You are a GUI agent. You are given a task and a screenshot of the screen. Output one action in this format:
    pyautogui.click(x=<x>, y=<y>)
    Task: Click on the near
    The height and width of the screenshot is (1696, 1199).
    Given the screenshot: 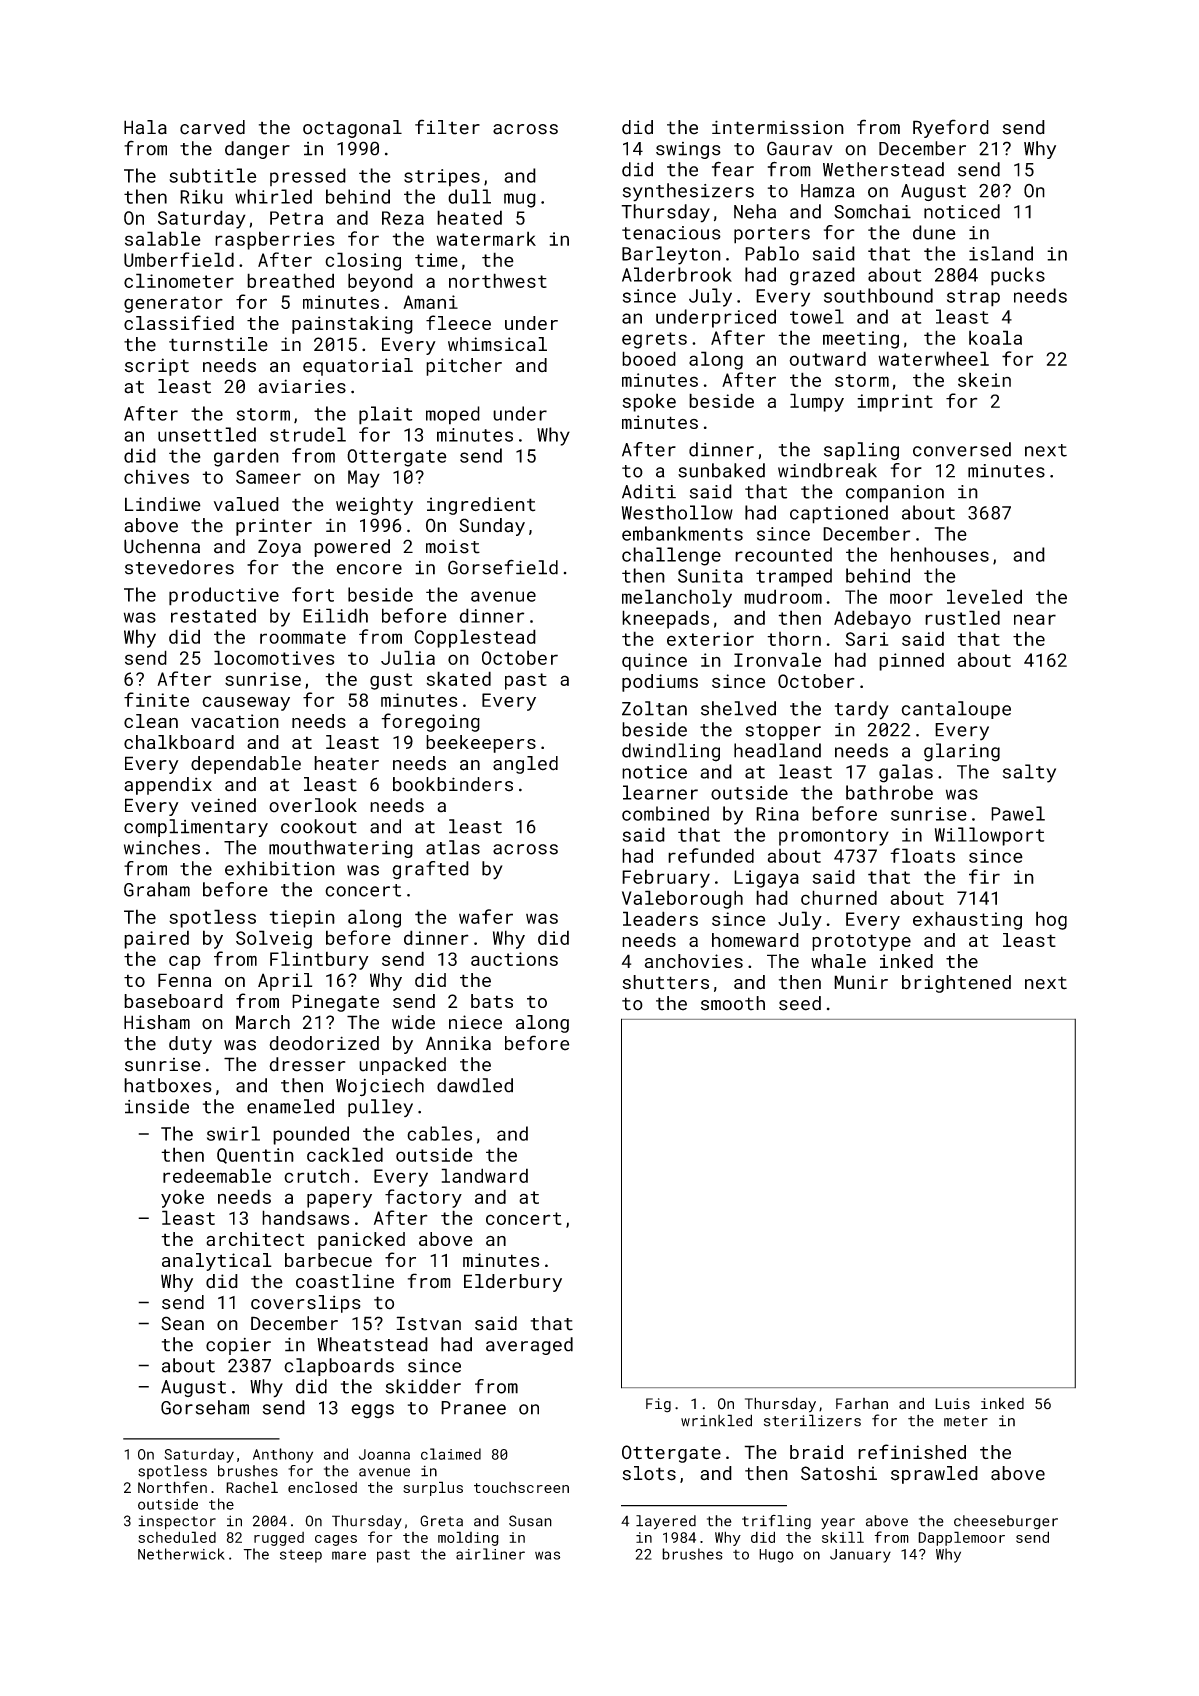 What is the action you would take?
    pyautogui.click(x=1035, y=619)
